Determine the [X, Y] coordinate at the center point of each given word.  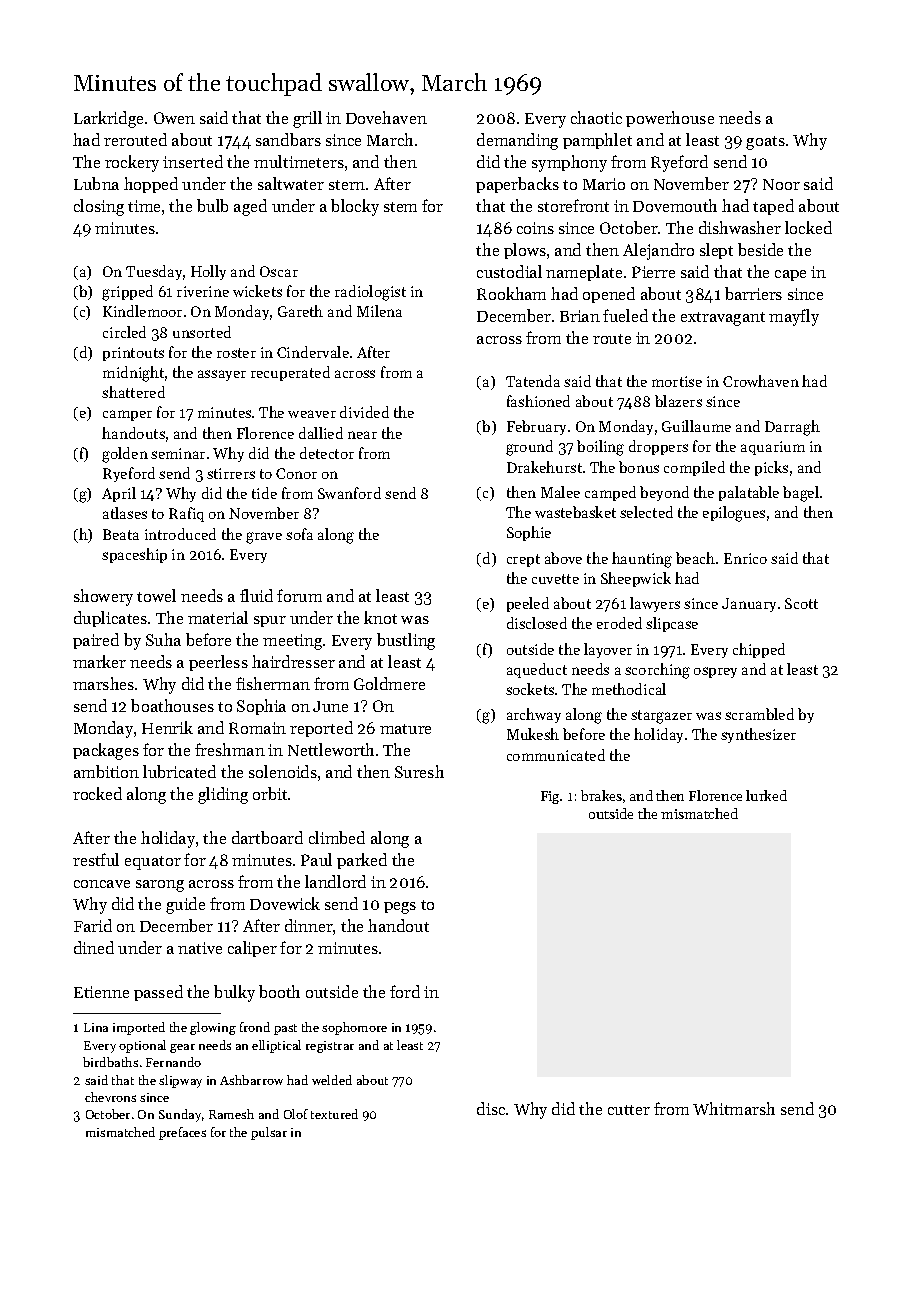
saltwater [291, 183]
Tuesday [154, 272]
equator [153, 863]
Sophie [529, 533]
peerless [218, 663]
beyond [664, 493]
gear [182, 1048]
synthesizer [758, 735]
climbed [337, 837]
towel [156, 595]
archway [534, 715]
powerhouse [670, 119]
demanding [517, 141]
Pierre [653, 272]
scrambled [759, 714]
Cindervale [313, 352]
